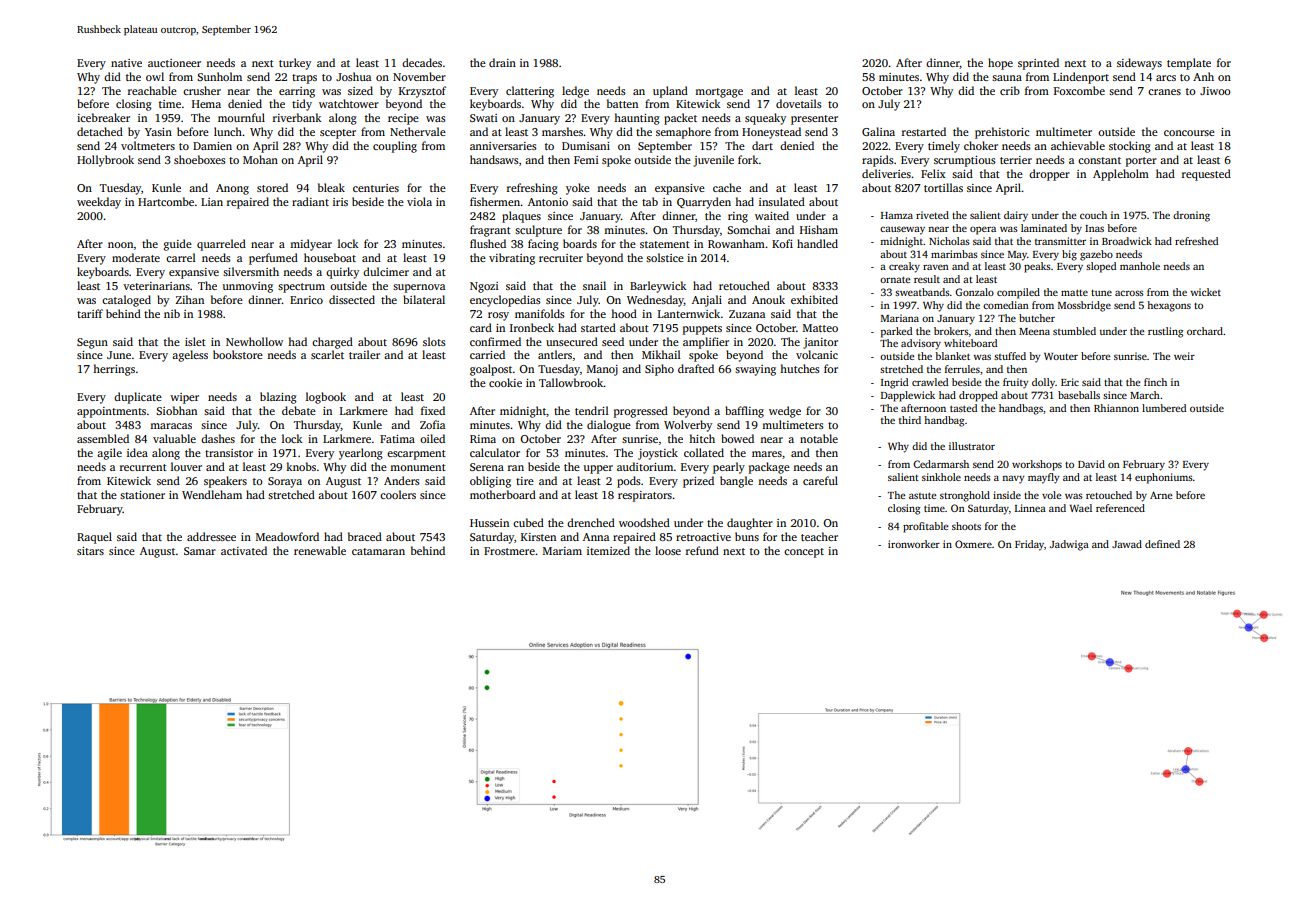 This screenshot has width=1308, height=924. I want to click on transistor, so click(229, 453).
